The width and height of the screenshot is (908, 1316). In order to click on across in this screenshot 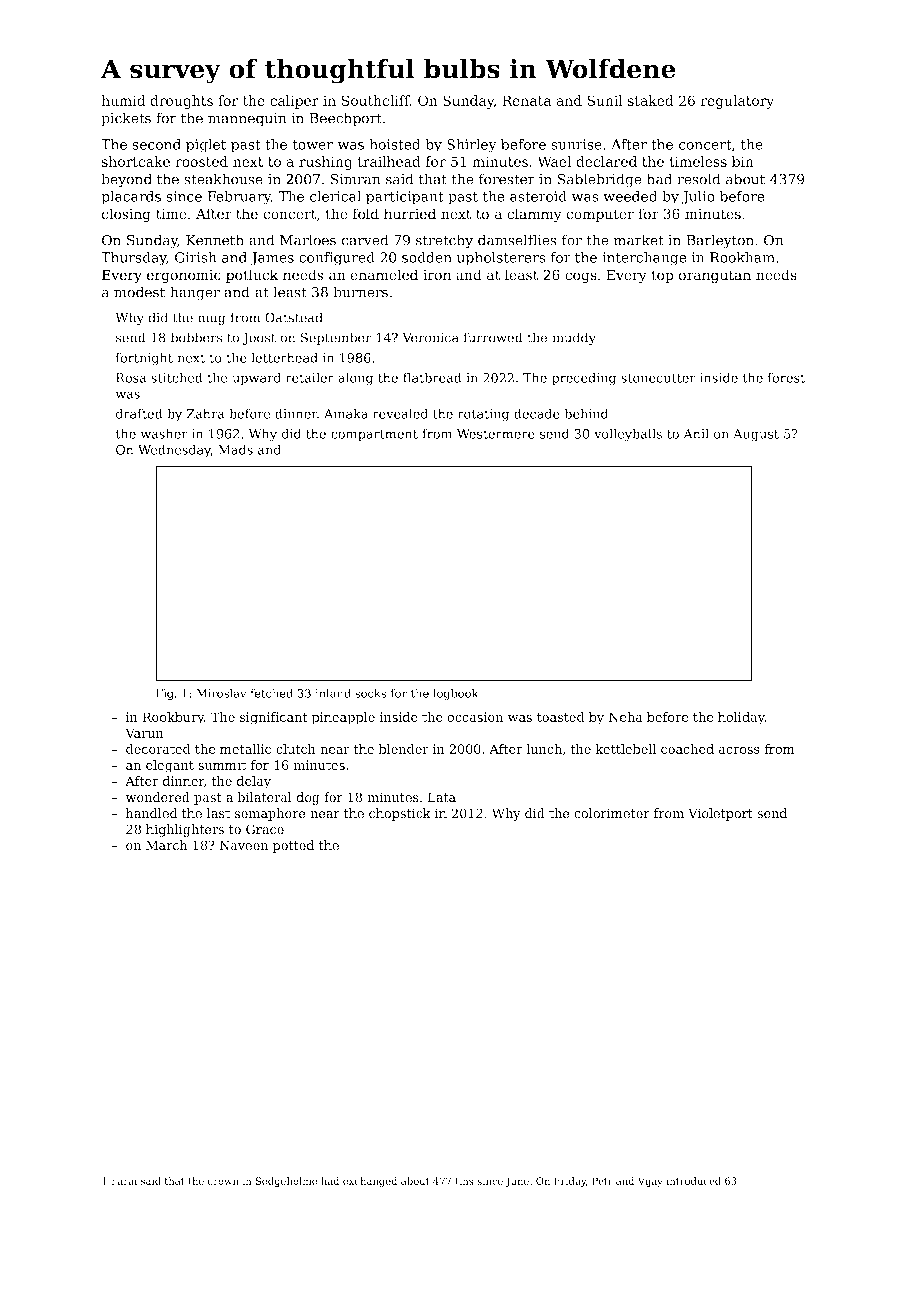, I will do `click(739, 750)`.
